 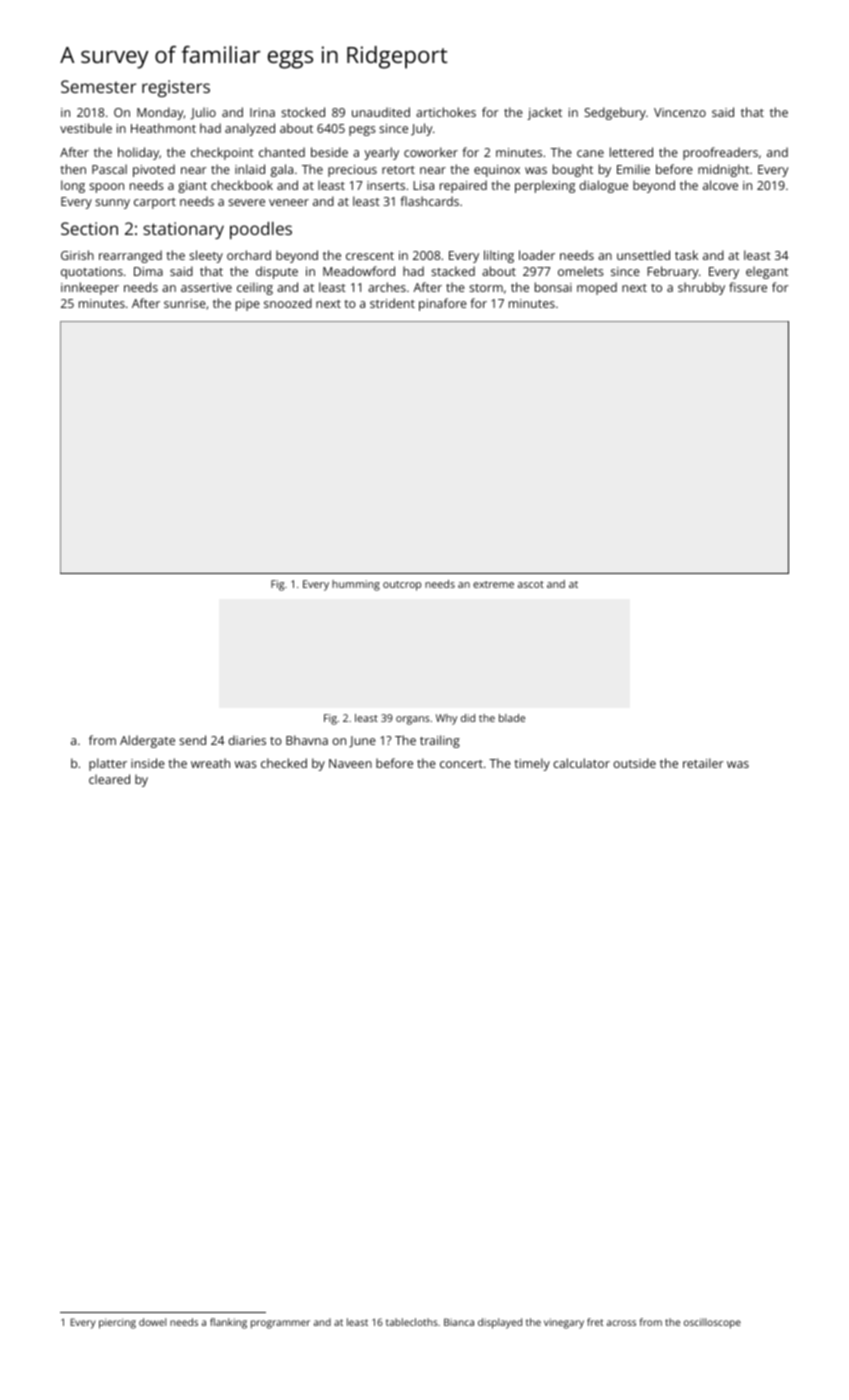 What do you see at coordinates (152, 1322) in the screenshot?
I see `dowel` at bounding box center [152, 1322].
